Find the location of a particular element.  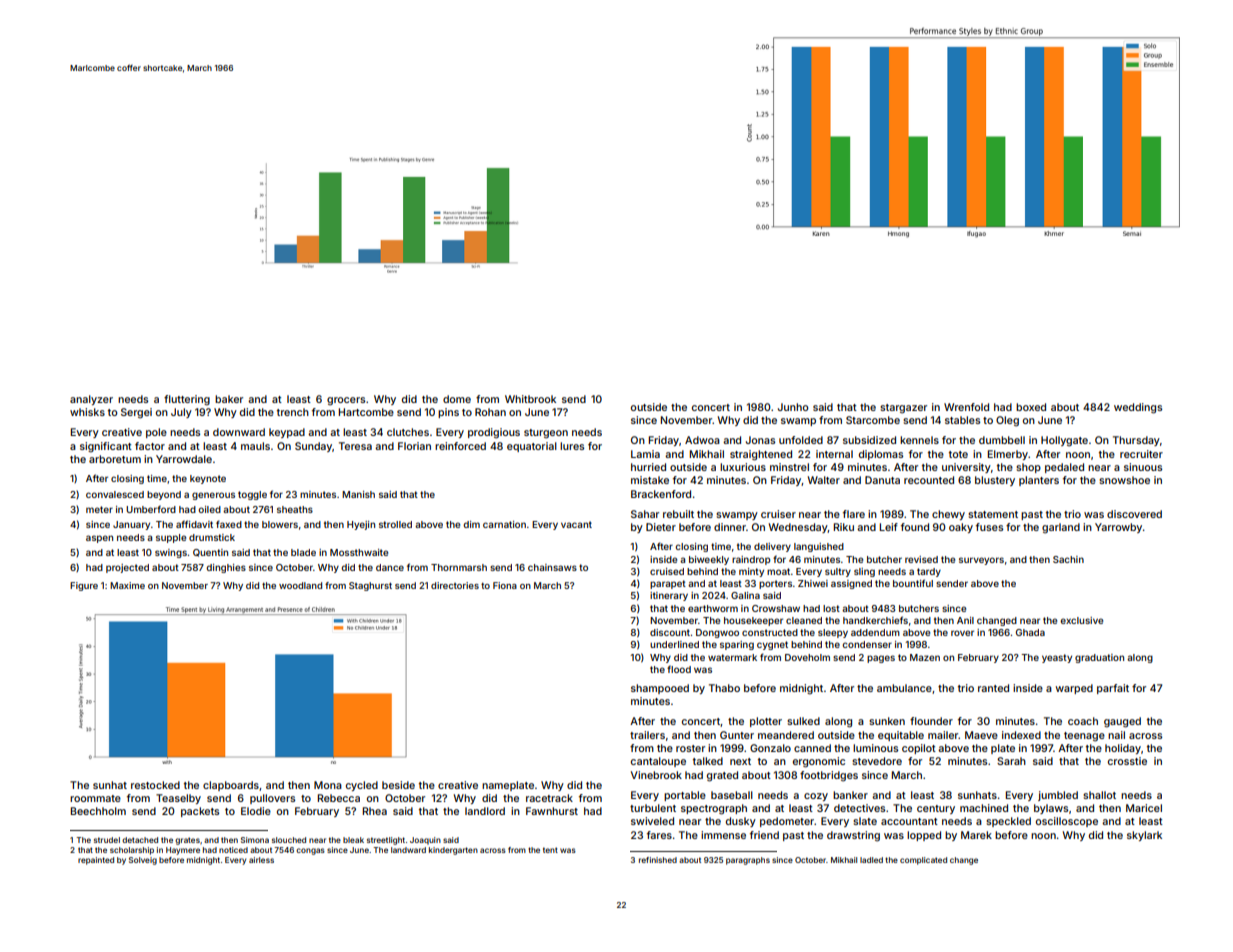

planters is located at coordinates (1039, 481).
